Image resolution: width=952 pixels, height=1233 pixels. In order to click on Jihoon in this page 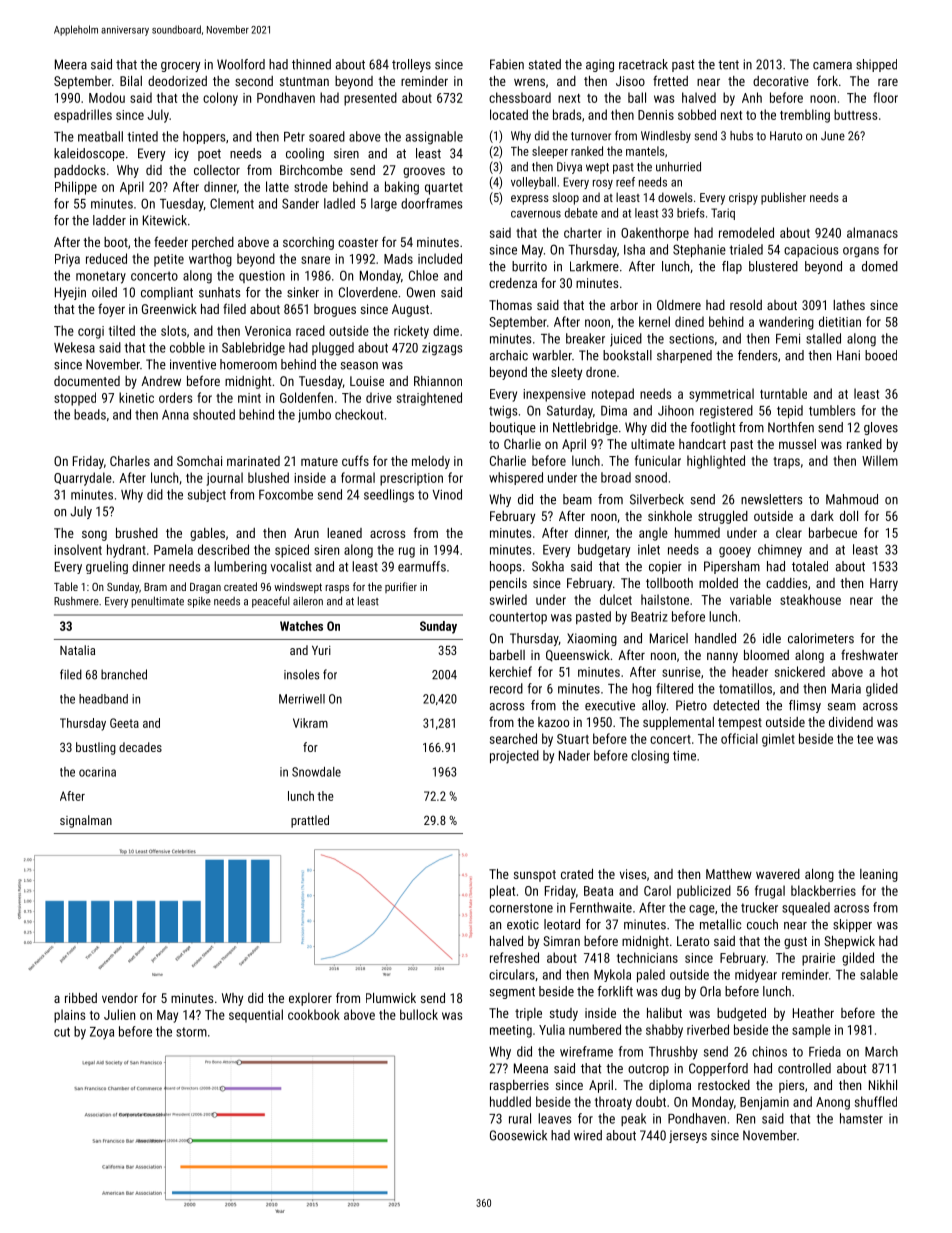, I will do `click(676, 410)`.
